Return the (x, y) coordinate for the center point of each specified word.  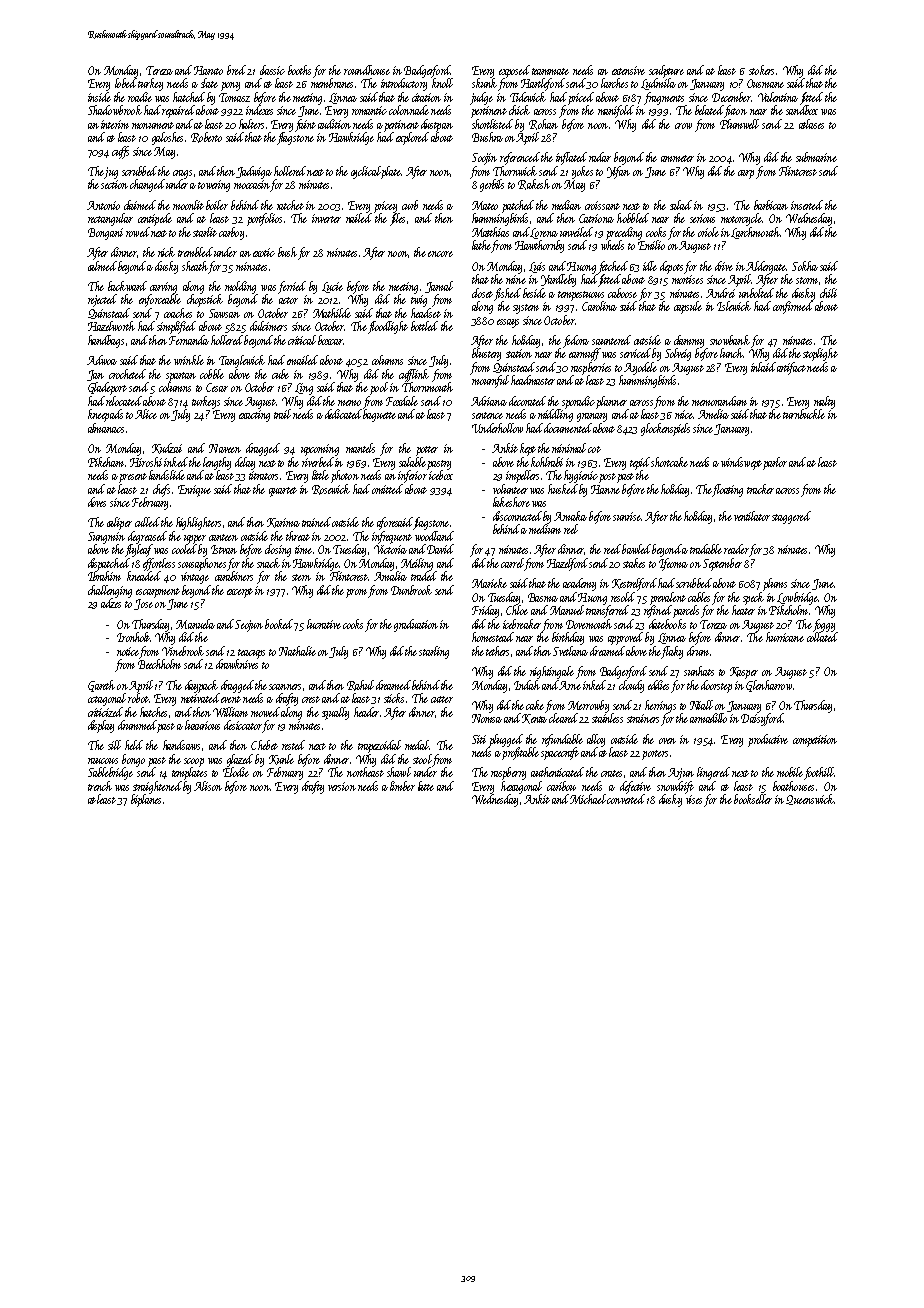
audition (334, 124)
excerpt (240, 593)
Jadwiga (254, 172)
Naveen (225, 448)
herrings (660, 706)
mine (516, 279)
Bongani (105, 234)
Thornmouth (427, 387)
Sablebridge (110, 773)
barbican (771, 205)
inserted (807, 205)
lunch (731, 353)
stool (422, 759)
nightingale (552, 672)
